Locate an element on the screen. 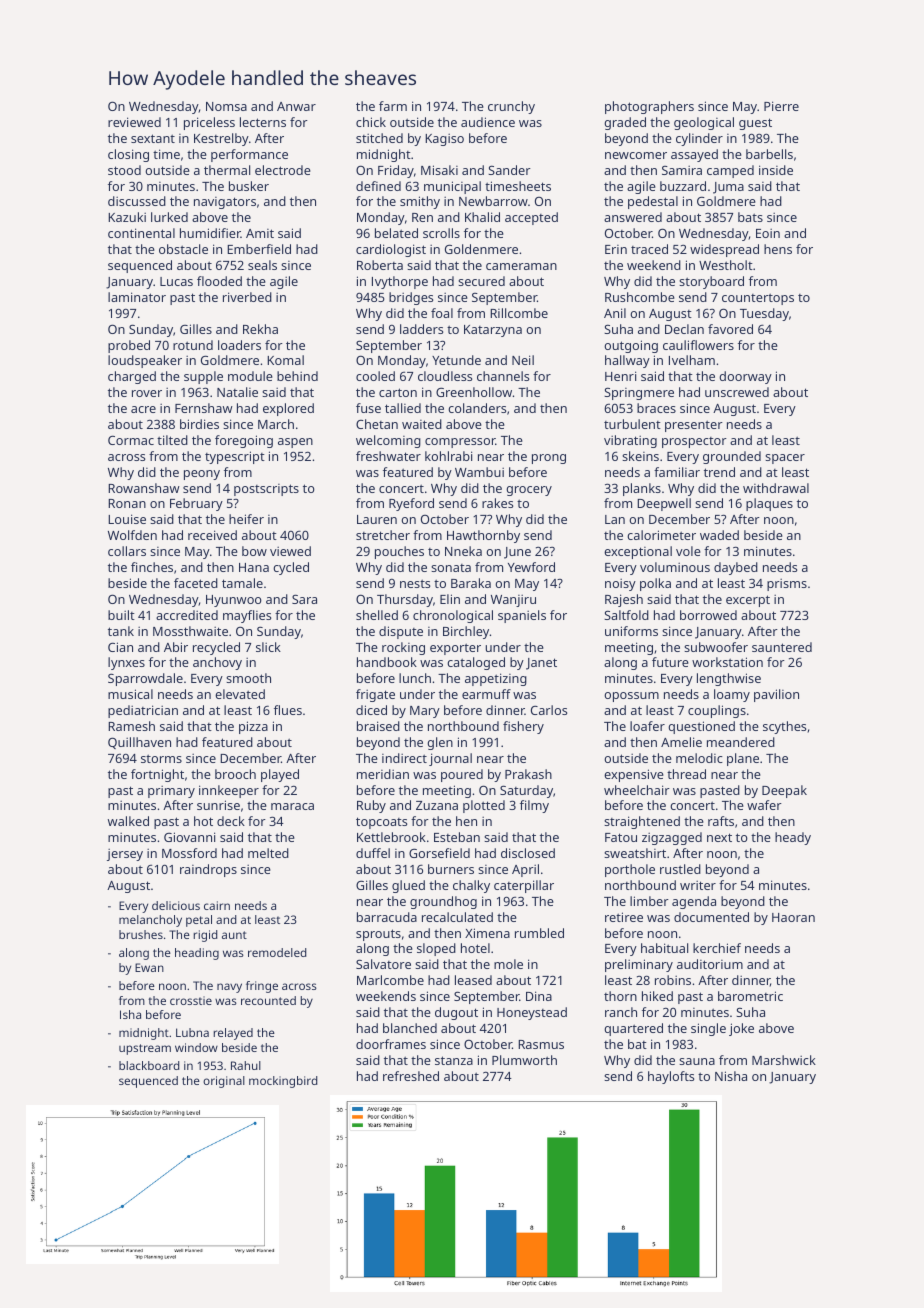 This screenshot has height=1308, width=924. Eoin is located at coordinates (768, 233).
